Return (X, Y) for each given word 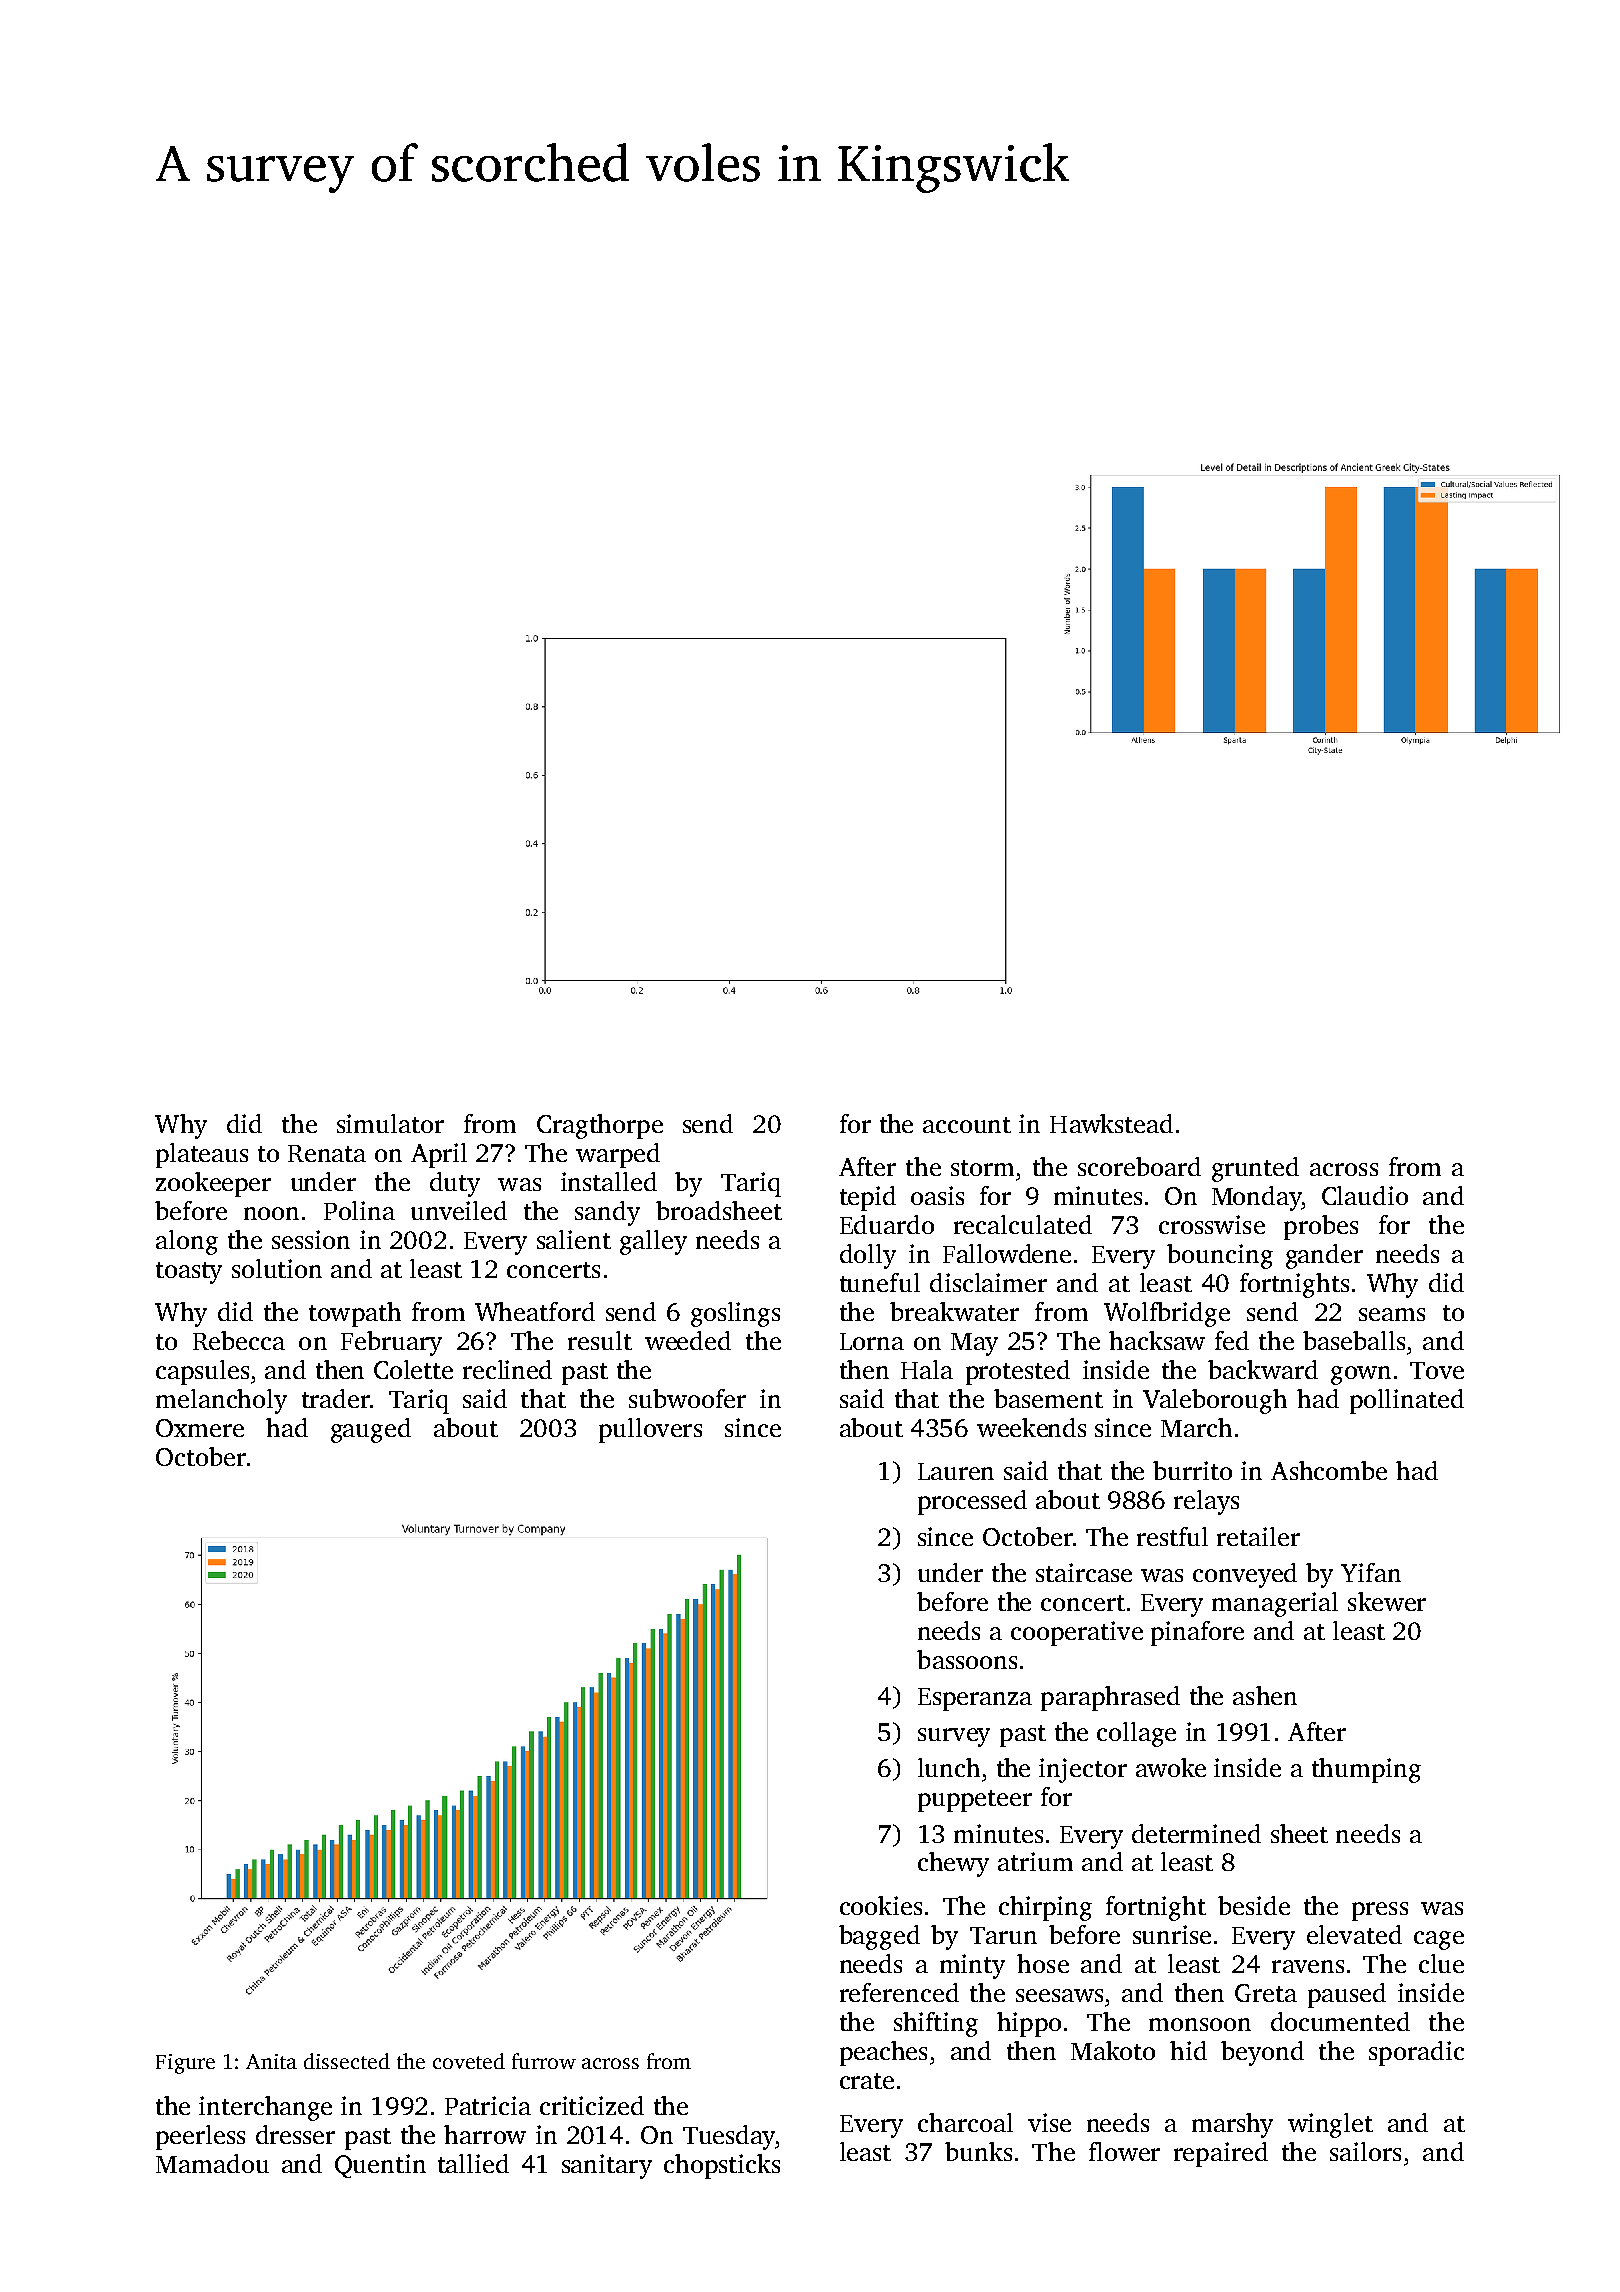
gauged (371, 1430)
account (967, 1125)
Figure (185, 2064)
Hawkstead (1111, 1123)
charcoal (965, 2122)
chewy (953, 1864)
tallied (473, 2163)
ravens (1308, 1966)
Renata (327, 1153)
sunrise (1172, 1934)
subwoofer (687, 1398)
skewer (1387, 1601)
